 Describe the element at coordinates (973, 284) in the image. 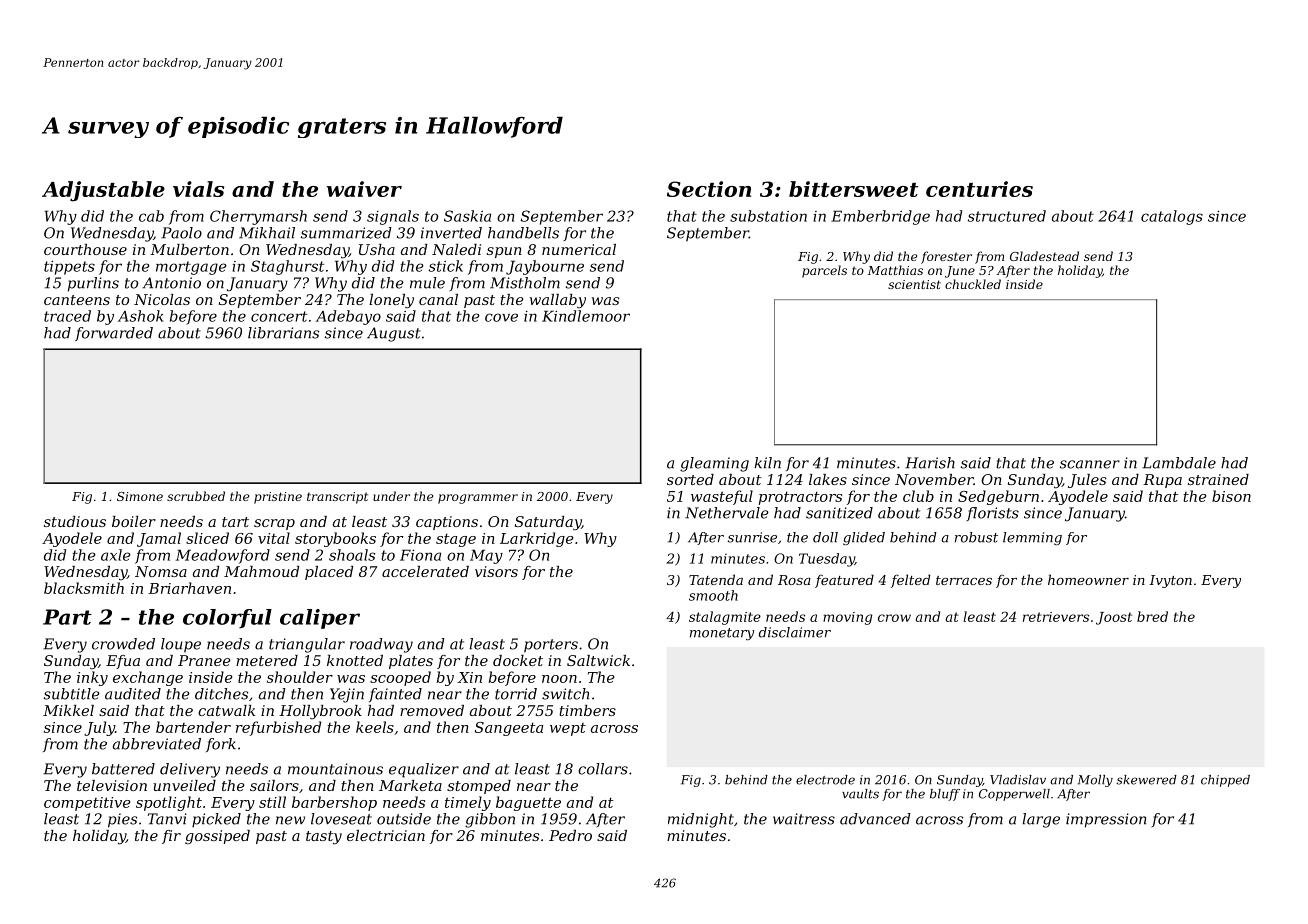

I see `chuckled` at that location.
